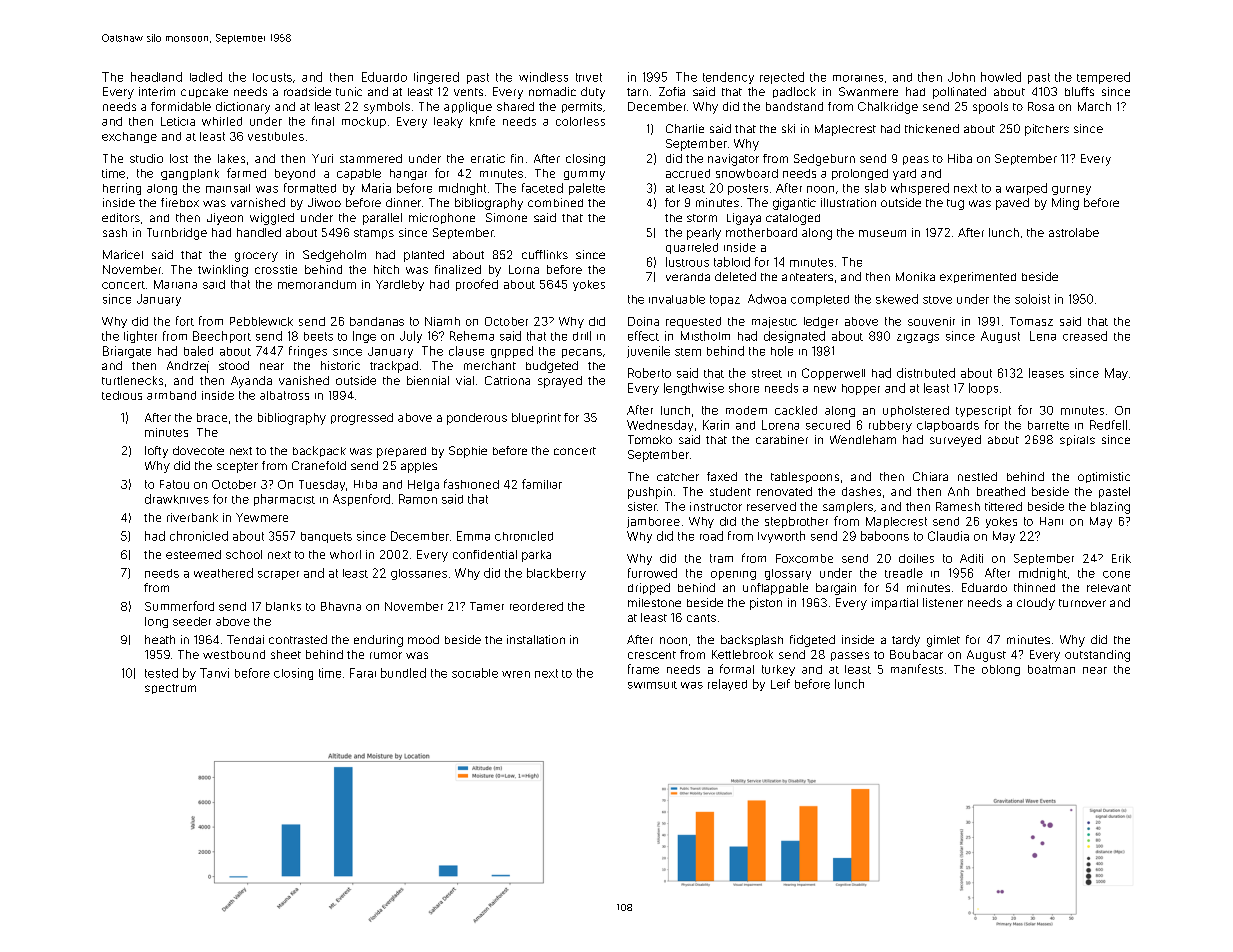 Image resolution: width=1233 pixels, height=952 pixels. I want to click on herring, so click(122, 189).
